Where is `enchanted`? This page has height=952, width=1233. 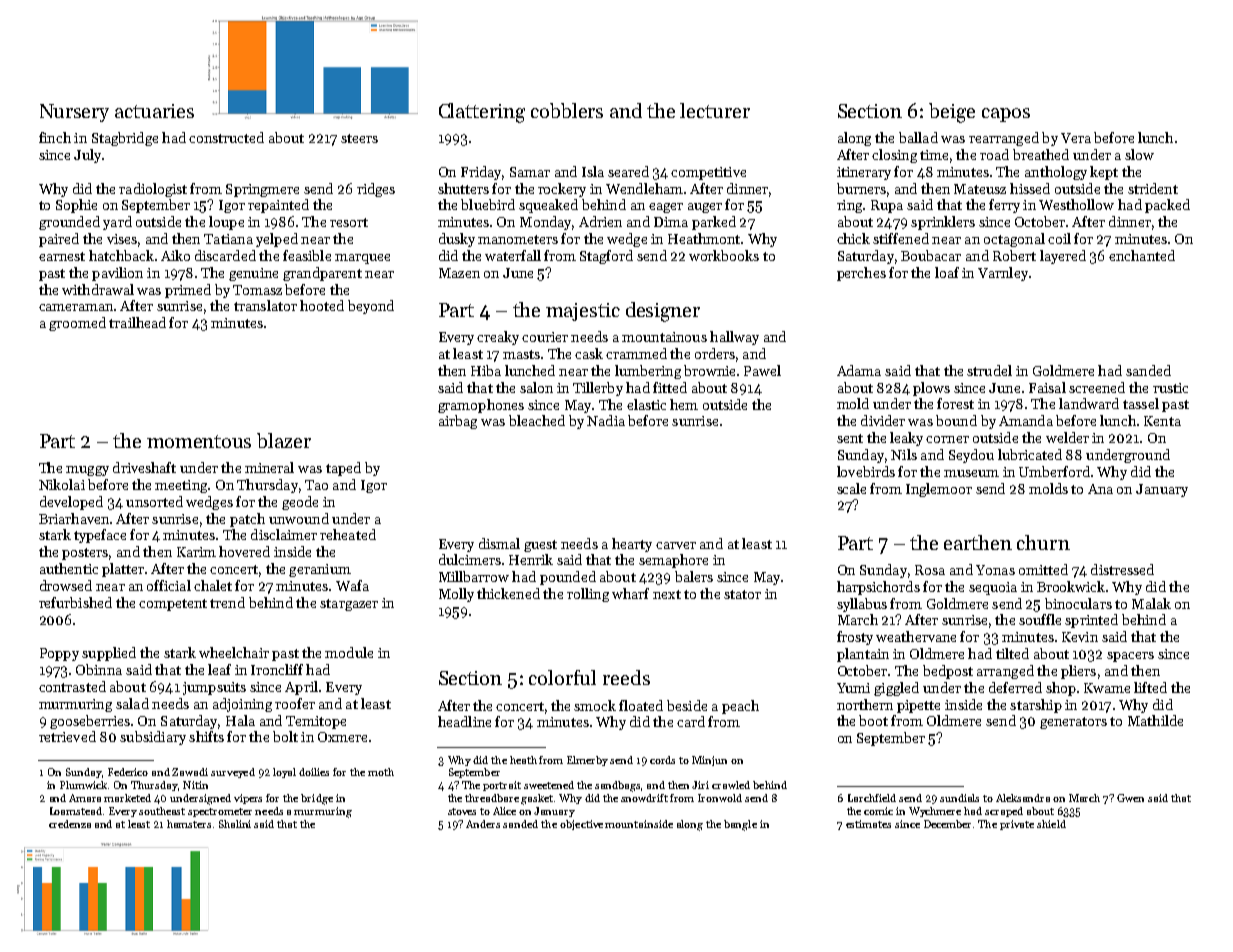 enchanted is located at coordinates (1142, 255).
